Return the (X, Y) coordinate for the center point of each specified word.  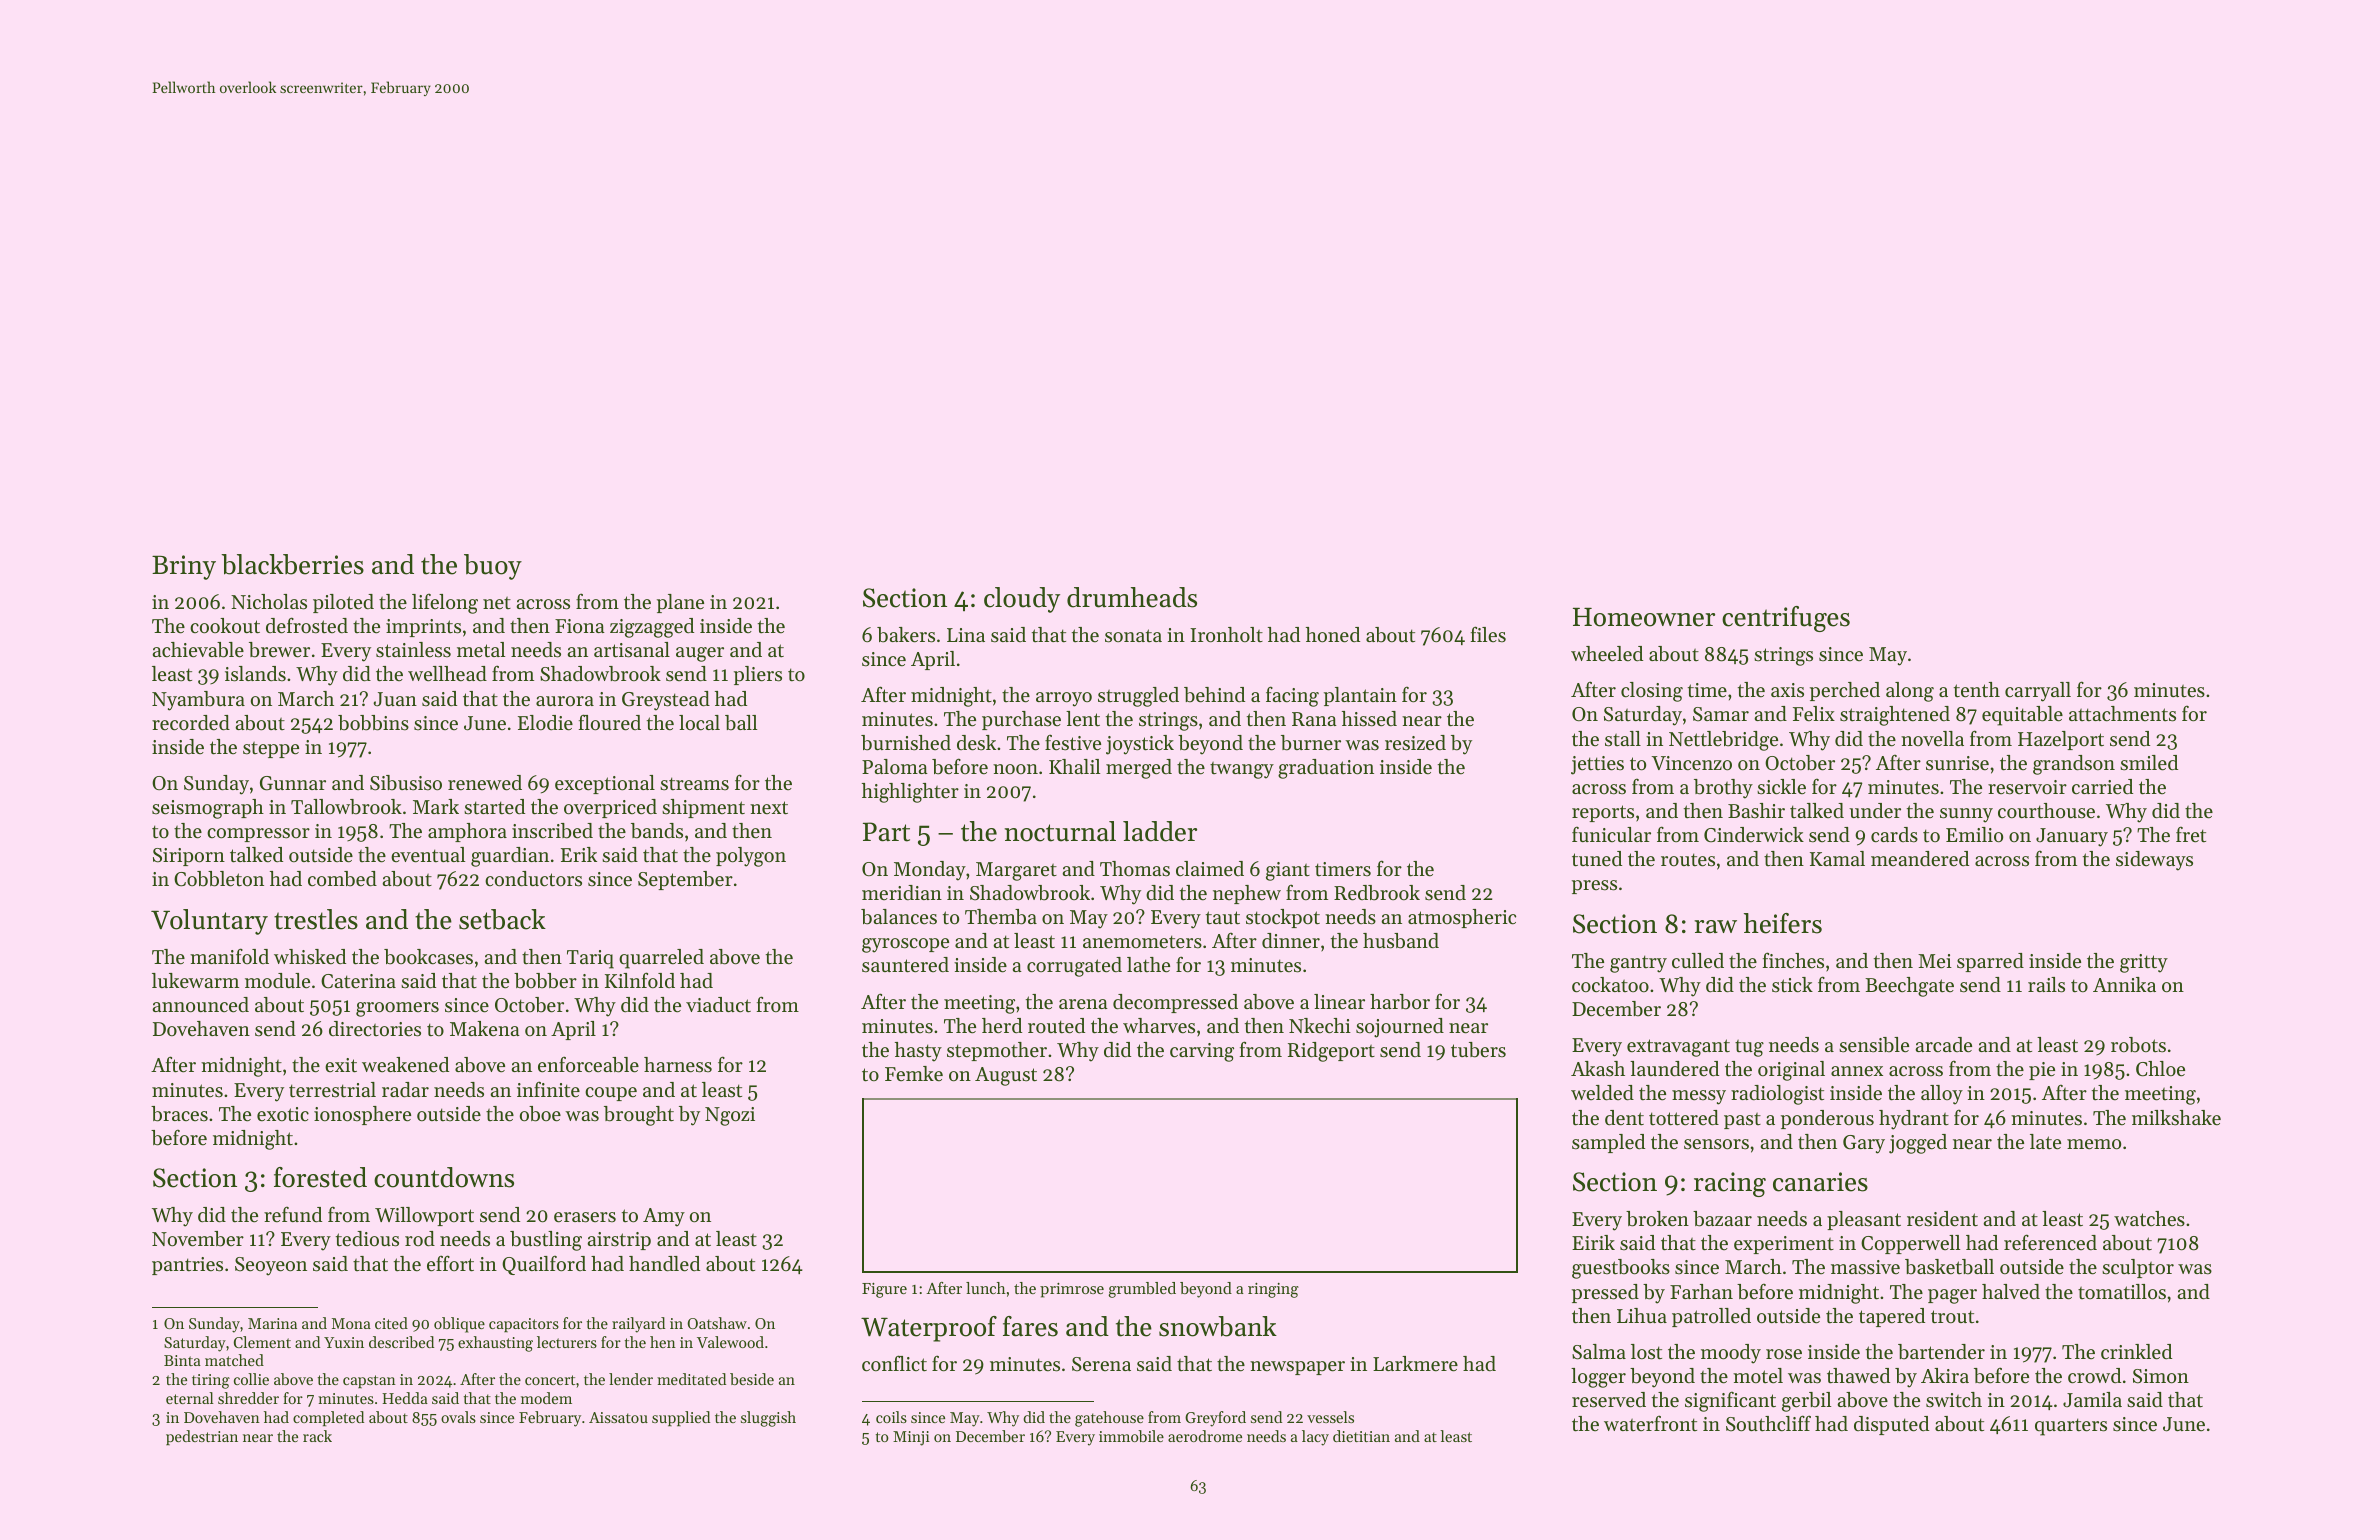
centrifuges (1786, 619)
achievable (198, 650)
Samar (1721, 714)
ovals (458, 1417)
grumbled (1142, 1290)
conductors (533, 879)
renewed (485, 783)
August (1006, 1076)
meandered (1920, 859)
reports (1603, 813)
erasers (585, 1217)
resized (1415, 743)
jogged (1918, 1144)
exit (341, 1065)
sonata (1133, 636)
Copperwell (1910, 1244)
